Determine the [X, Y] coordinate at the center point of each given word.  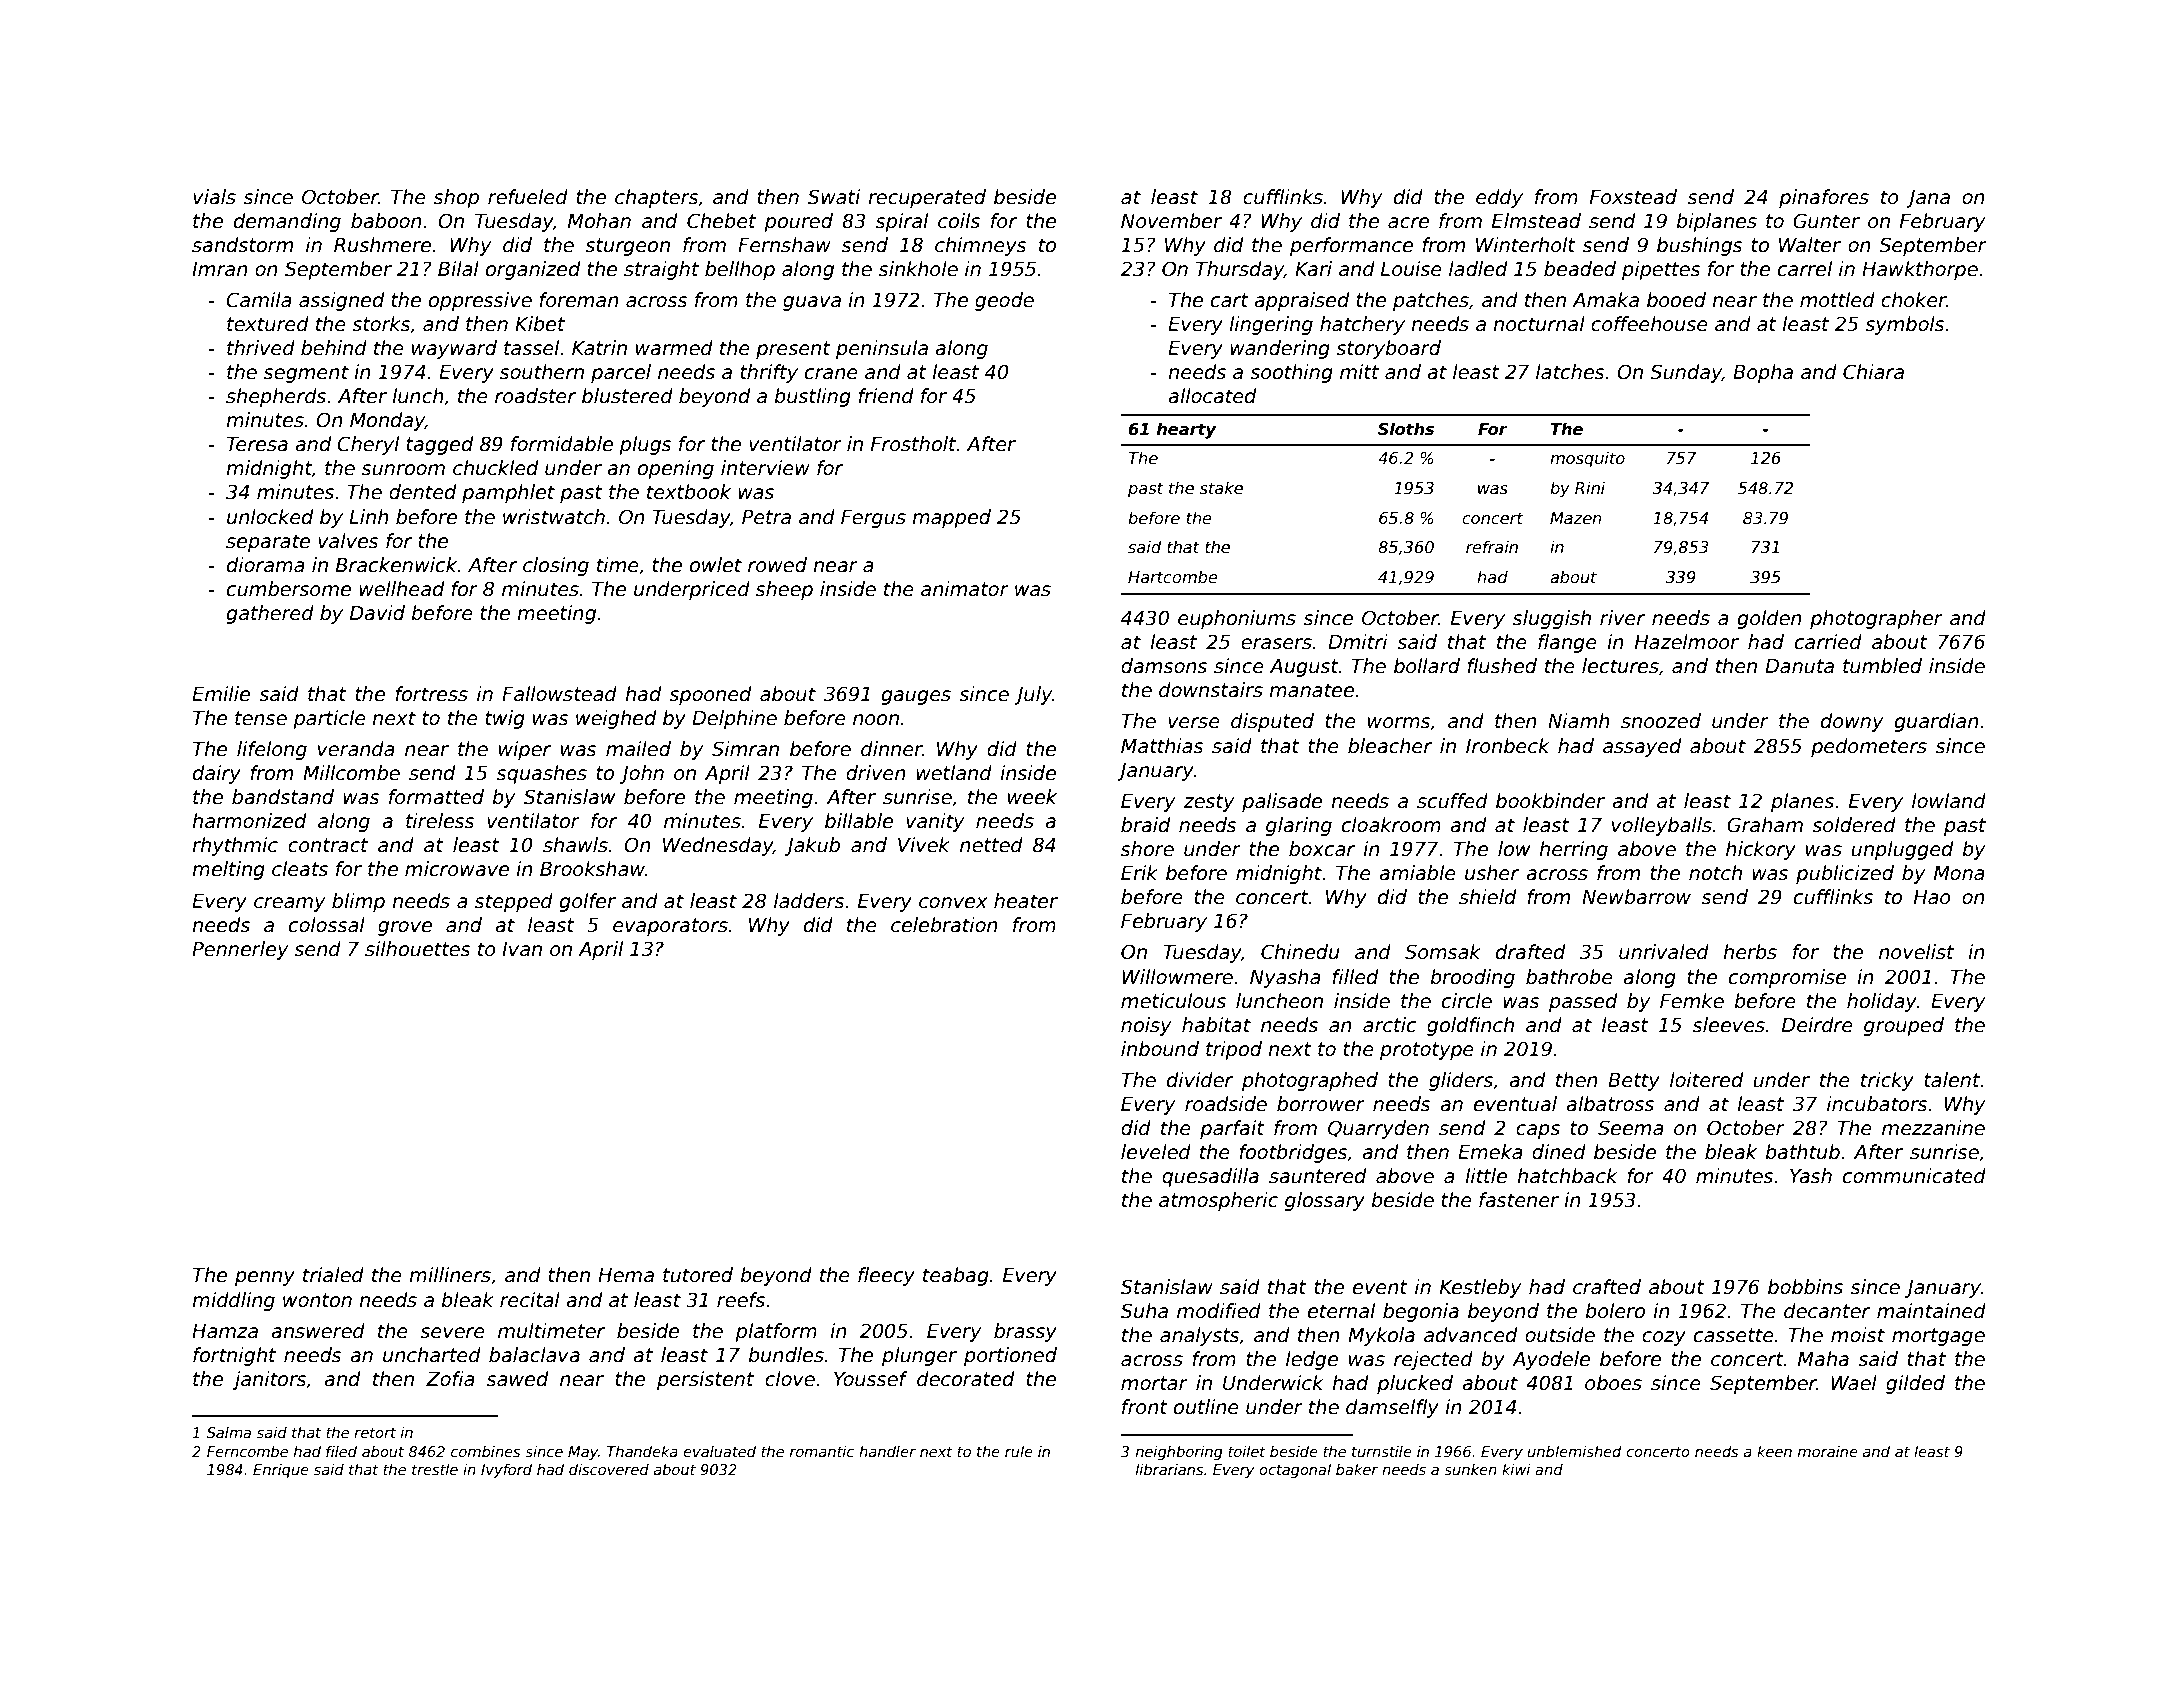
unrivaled [1664, 952]
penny [265, 1278]
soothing [1291, 373]
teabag [956, 1276]
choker [1913, 300]
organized [533, 270]
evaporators [670, 927]
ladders [809, 901]
